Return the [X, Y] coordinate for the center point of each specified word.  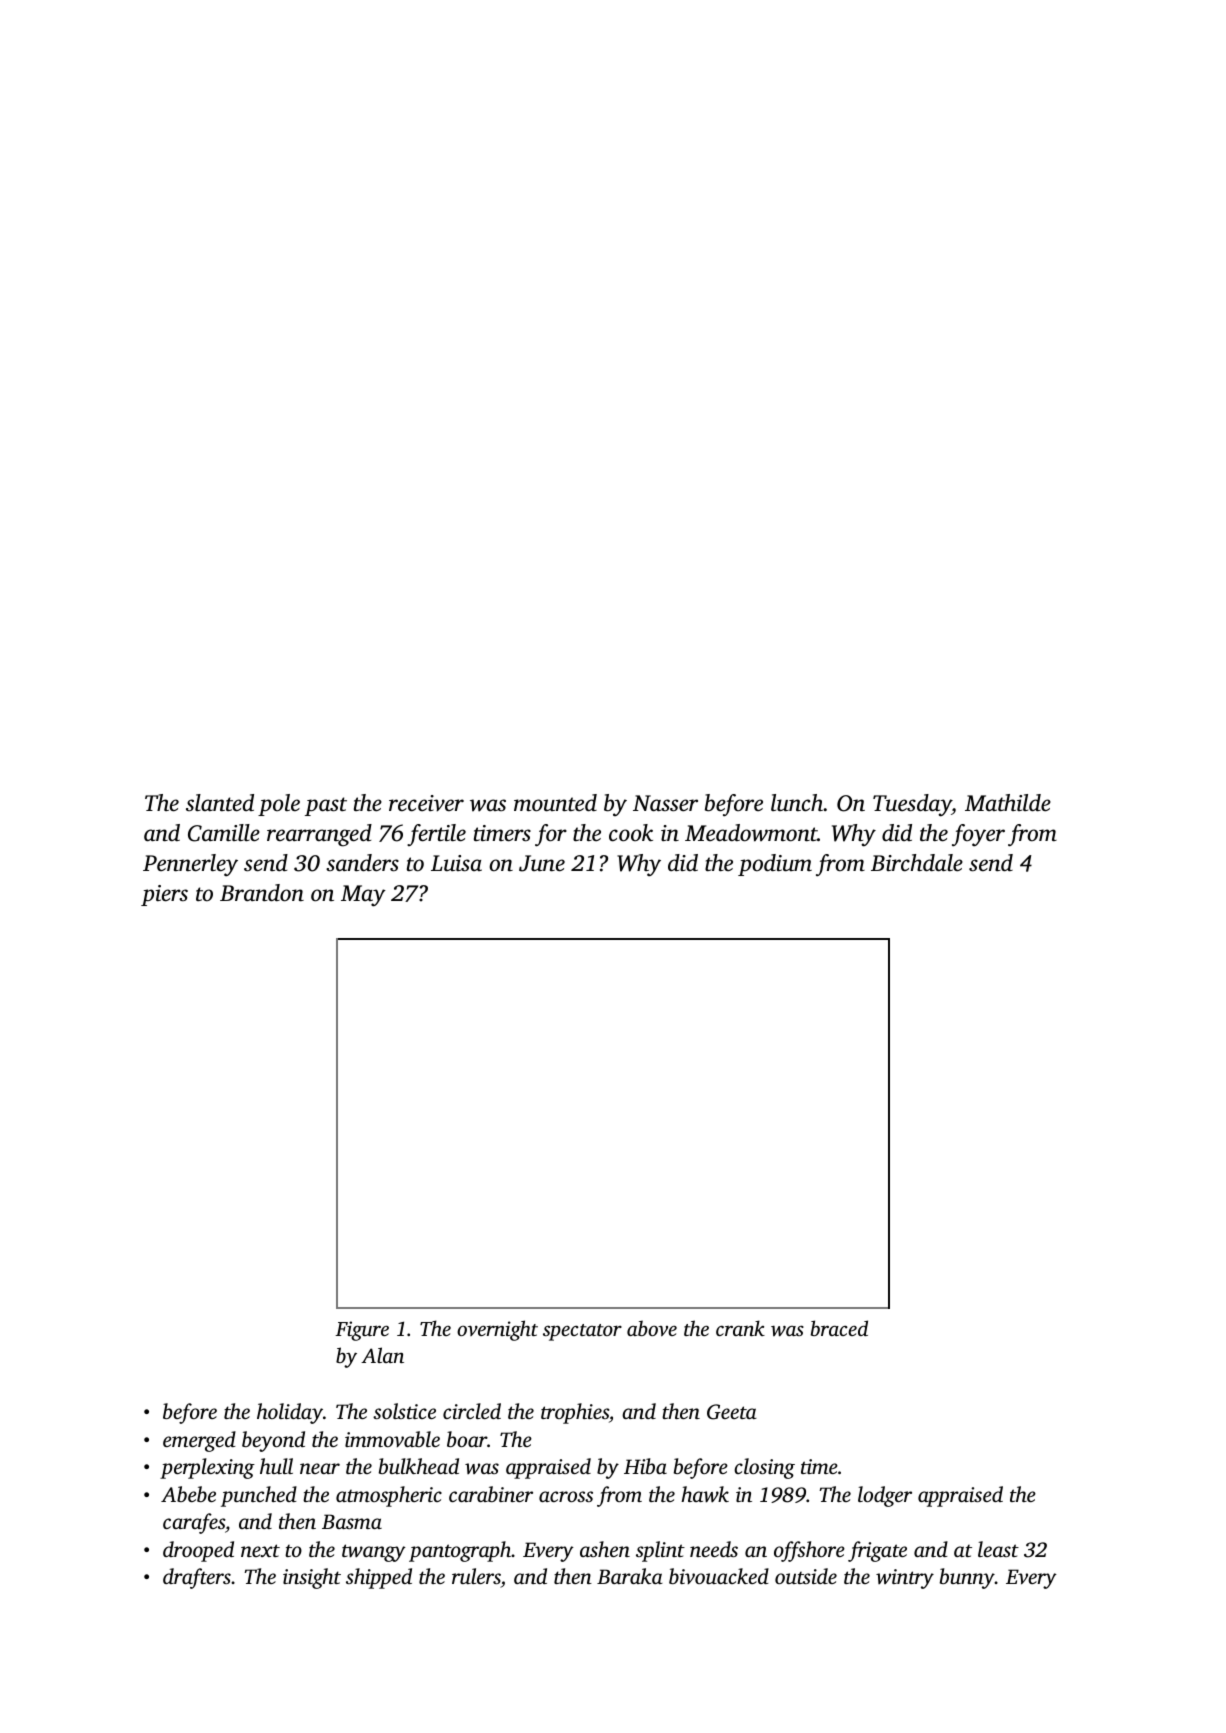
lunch [797, 803]
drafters [197, 1578]
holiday [290, 1413]
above [652, 1328]
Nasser [665, 803]
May [363, 896]
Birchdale [917, 863]
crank [740, 1328]
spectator [582, 1332]
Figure [362, 1331]
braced [839, 1328]
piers [164, 895]
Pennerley [190, 865]
